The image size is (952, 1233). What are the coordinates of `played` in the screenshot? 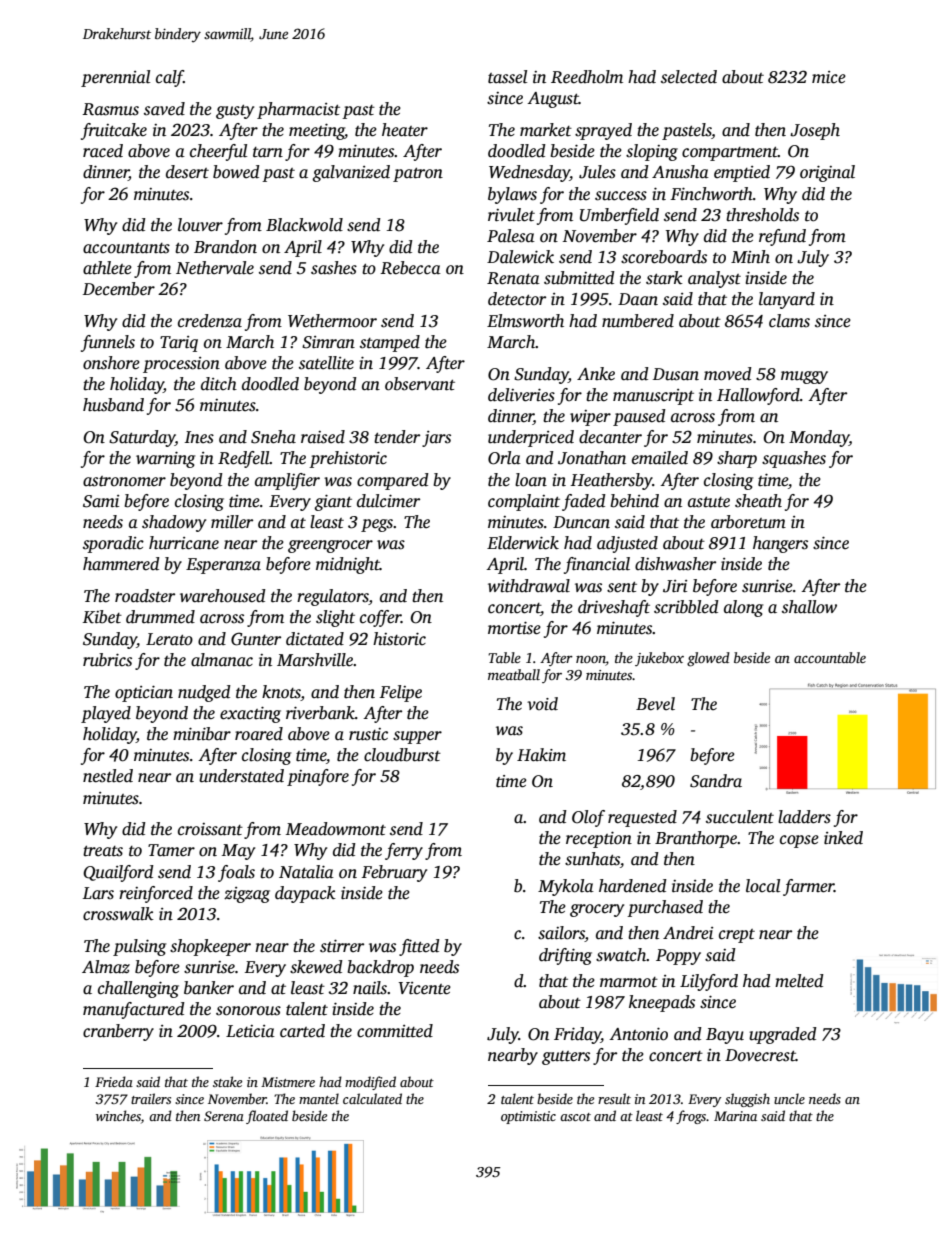 It's located at (106, 714).
